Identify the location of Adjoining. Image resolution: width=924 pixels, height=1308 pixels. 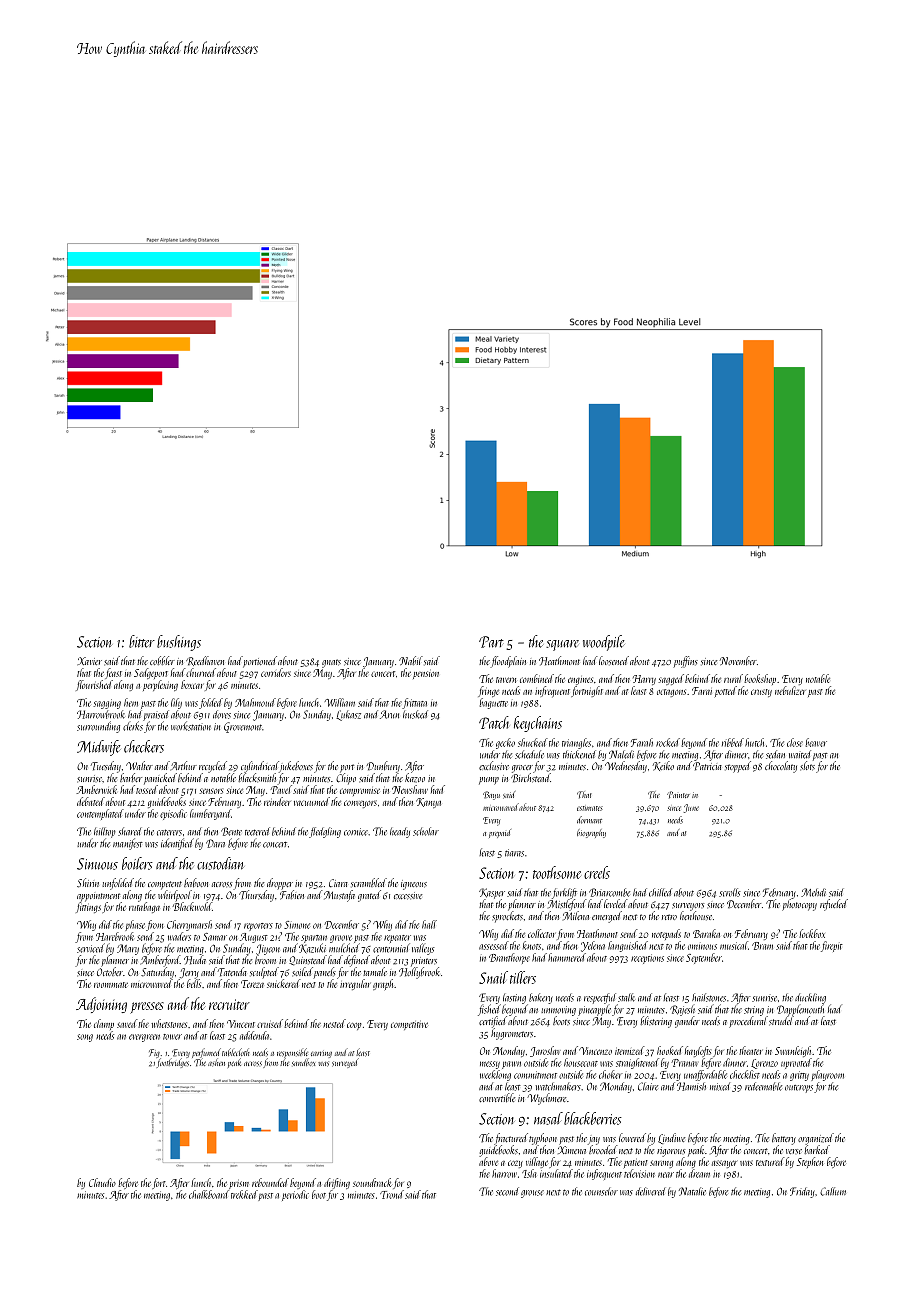
(101, 1005).
